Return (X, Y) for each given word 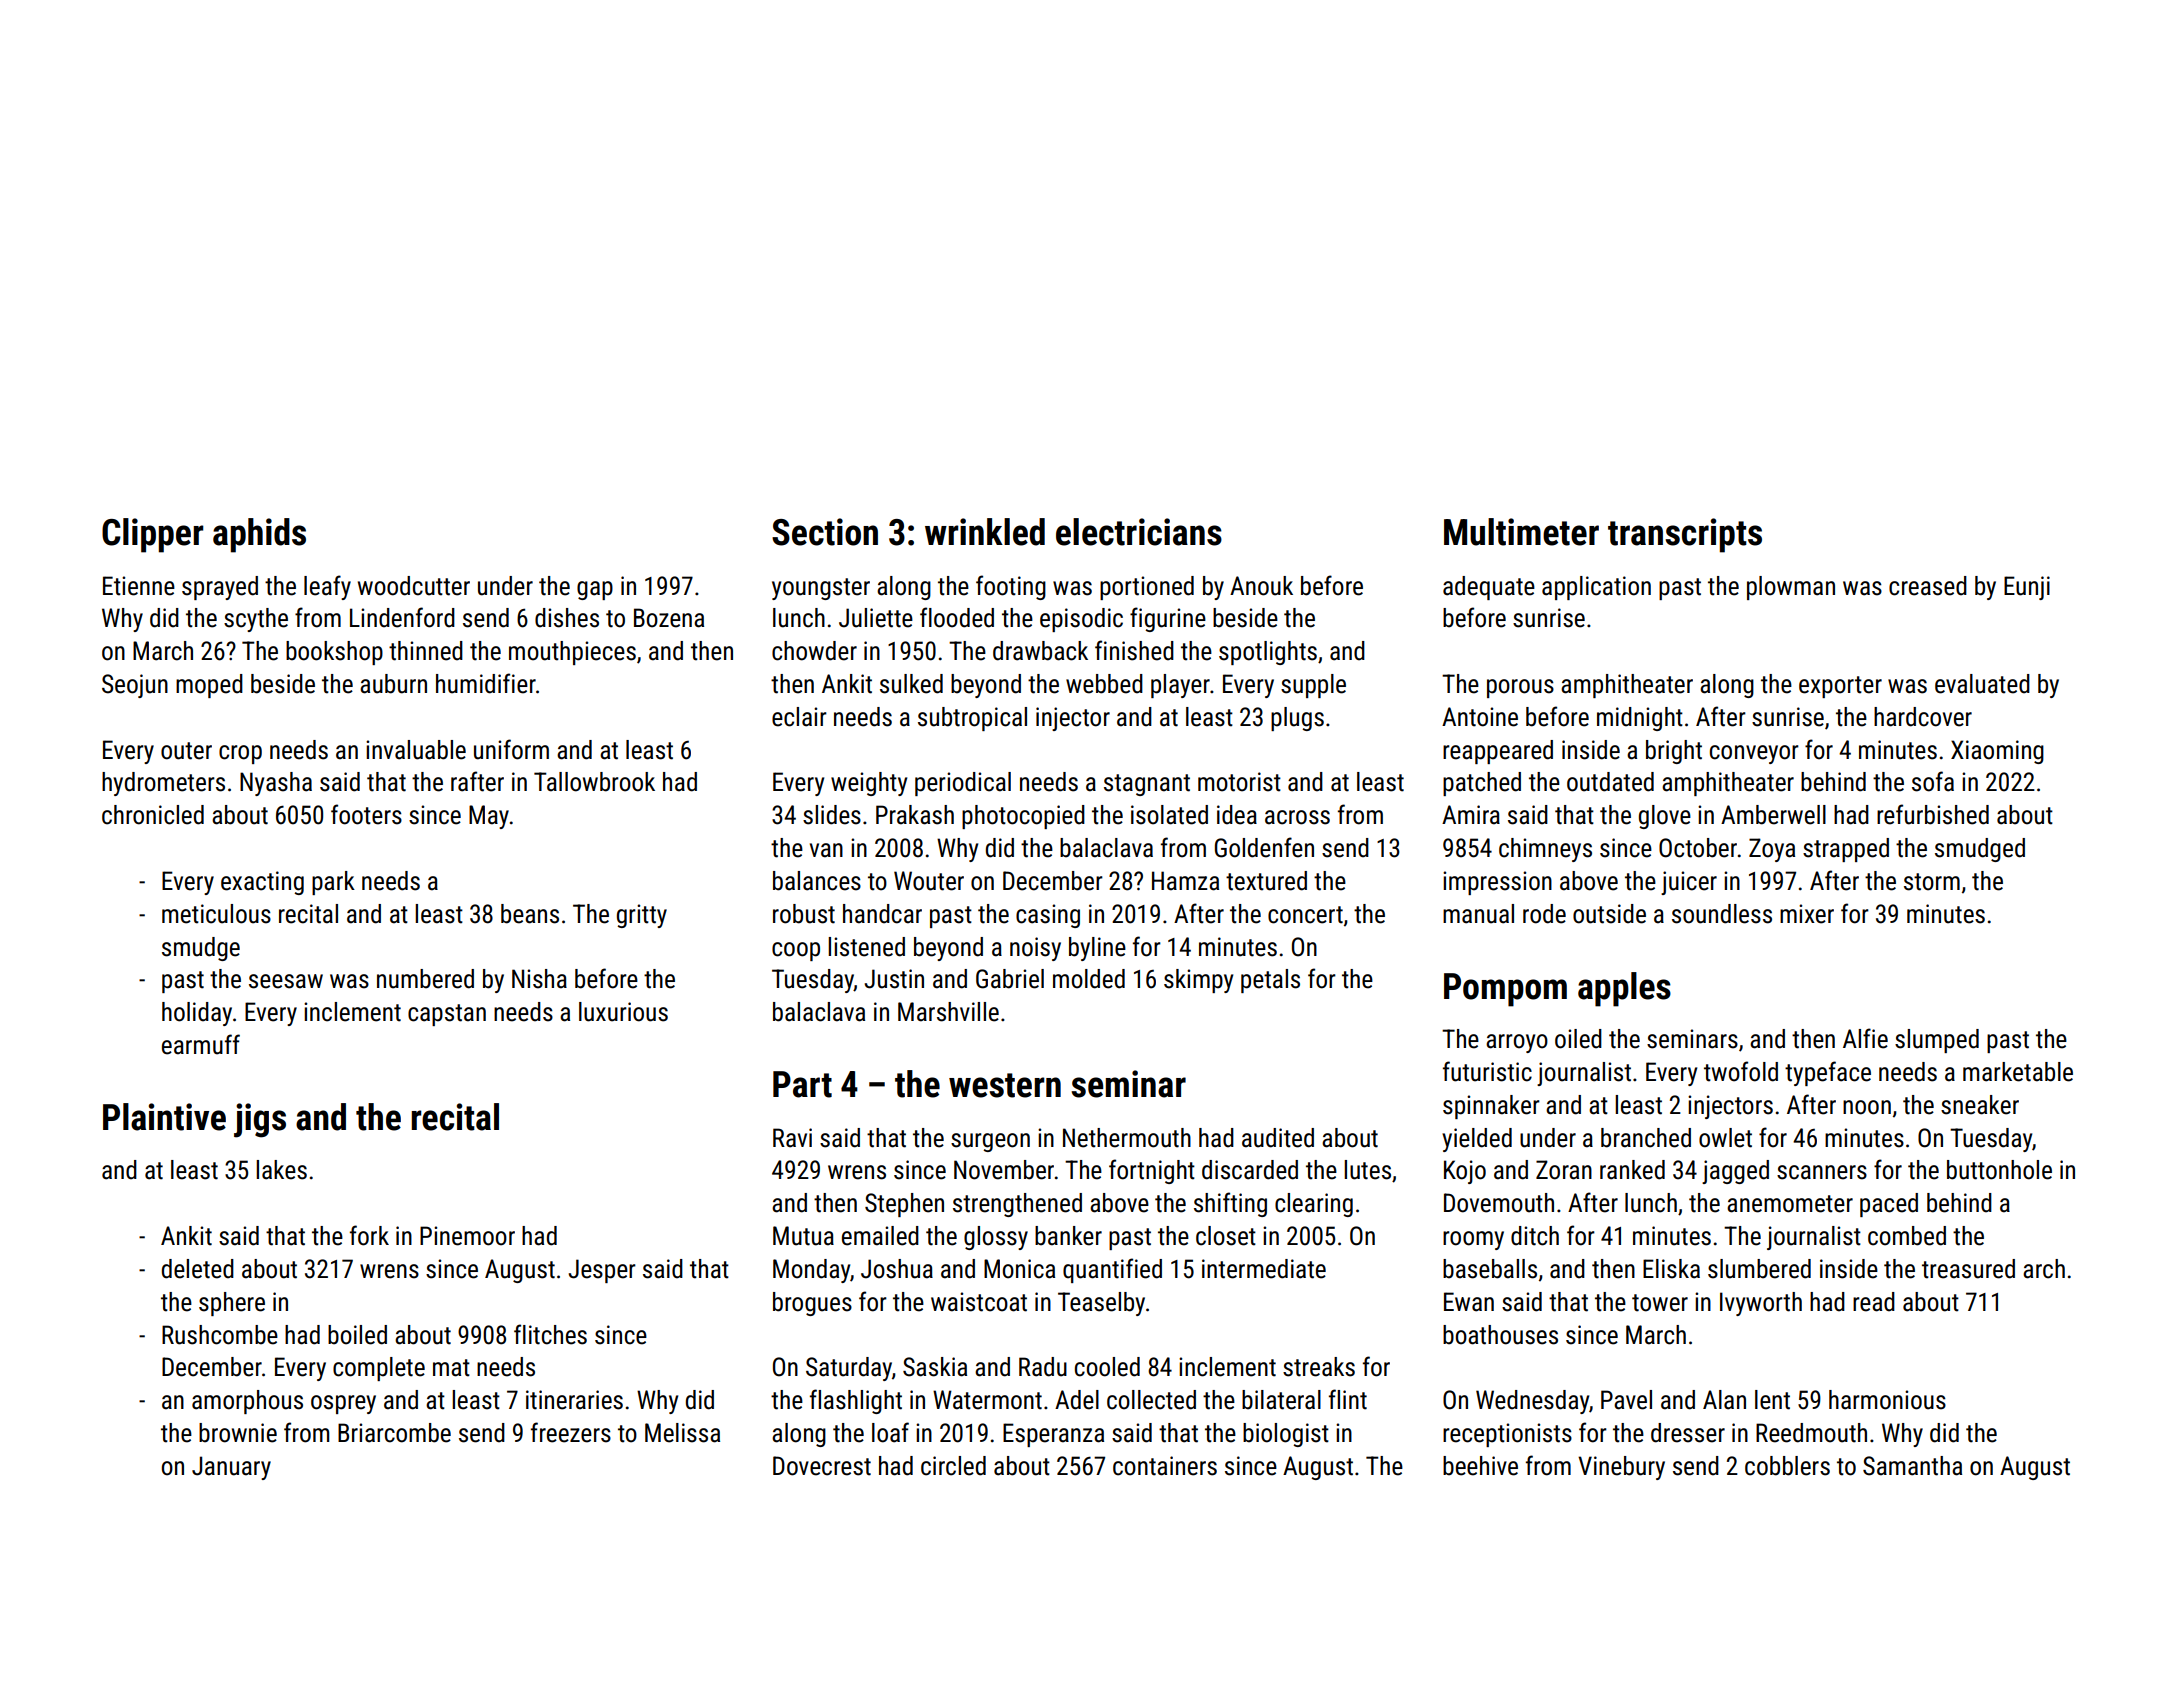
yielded (1477, 1140)
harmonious (1887, 1400)
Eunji (2027, 588)
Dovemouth (1499, 1203)
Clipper (153, 535)
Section (825, 532)
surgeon (990, 1142)
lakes (281, 1170)
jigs (260, 1120)
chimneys (1545, 850)
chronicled (153, 815)
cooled (1107, 1367)
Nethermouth (1127, 1138)
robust (804, 914)
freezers (571, 1432)
